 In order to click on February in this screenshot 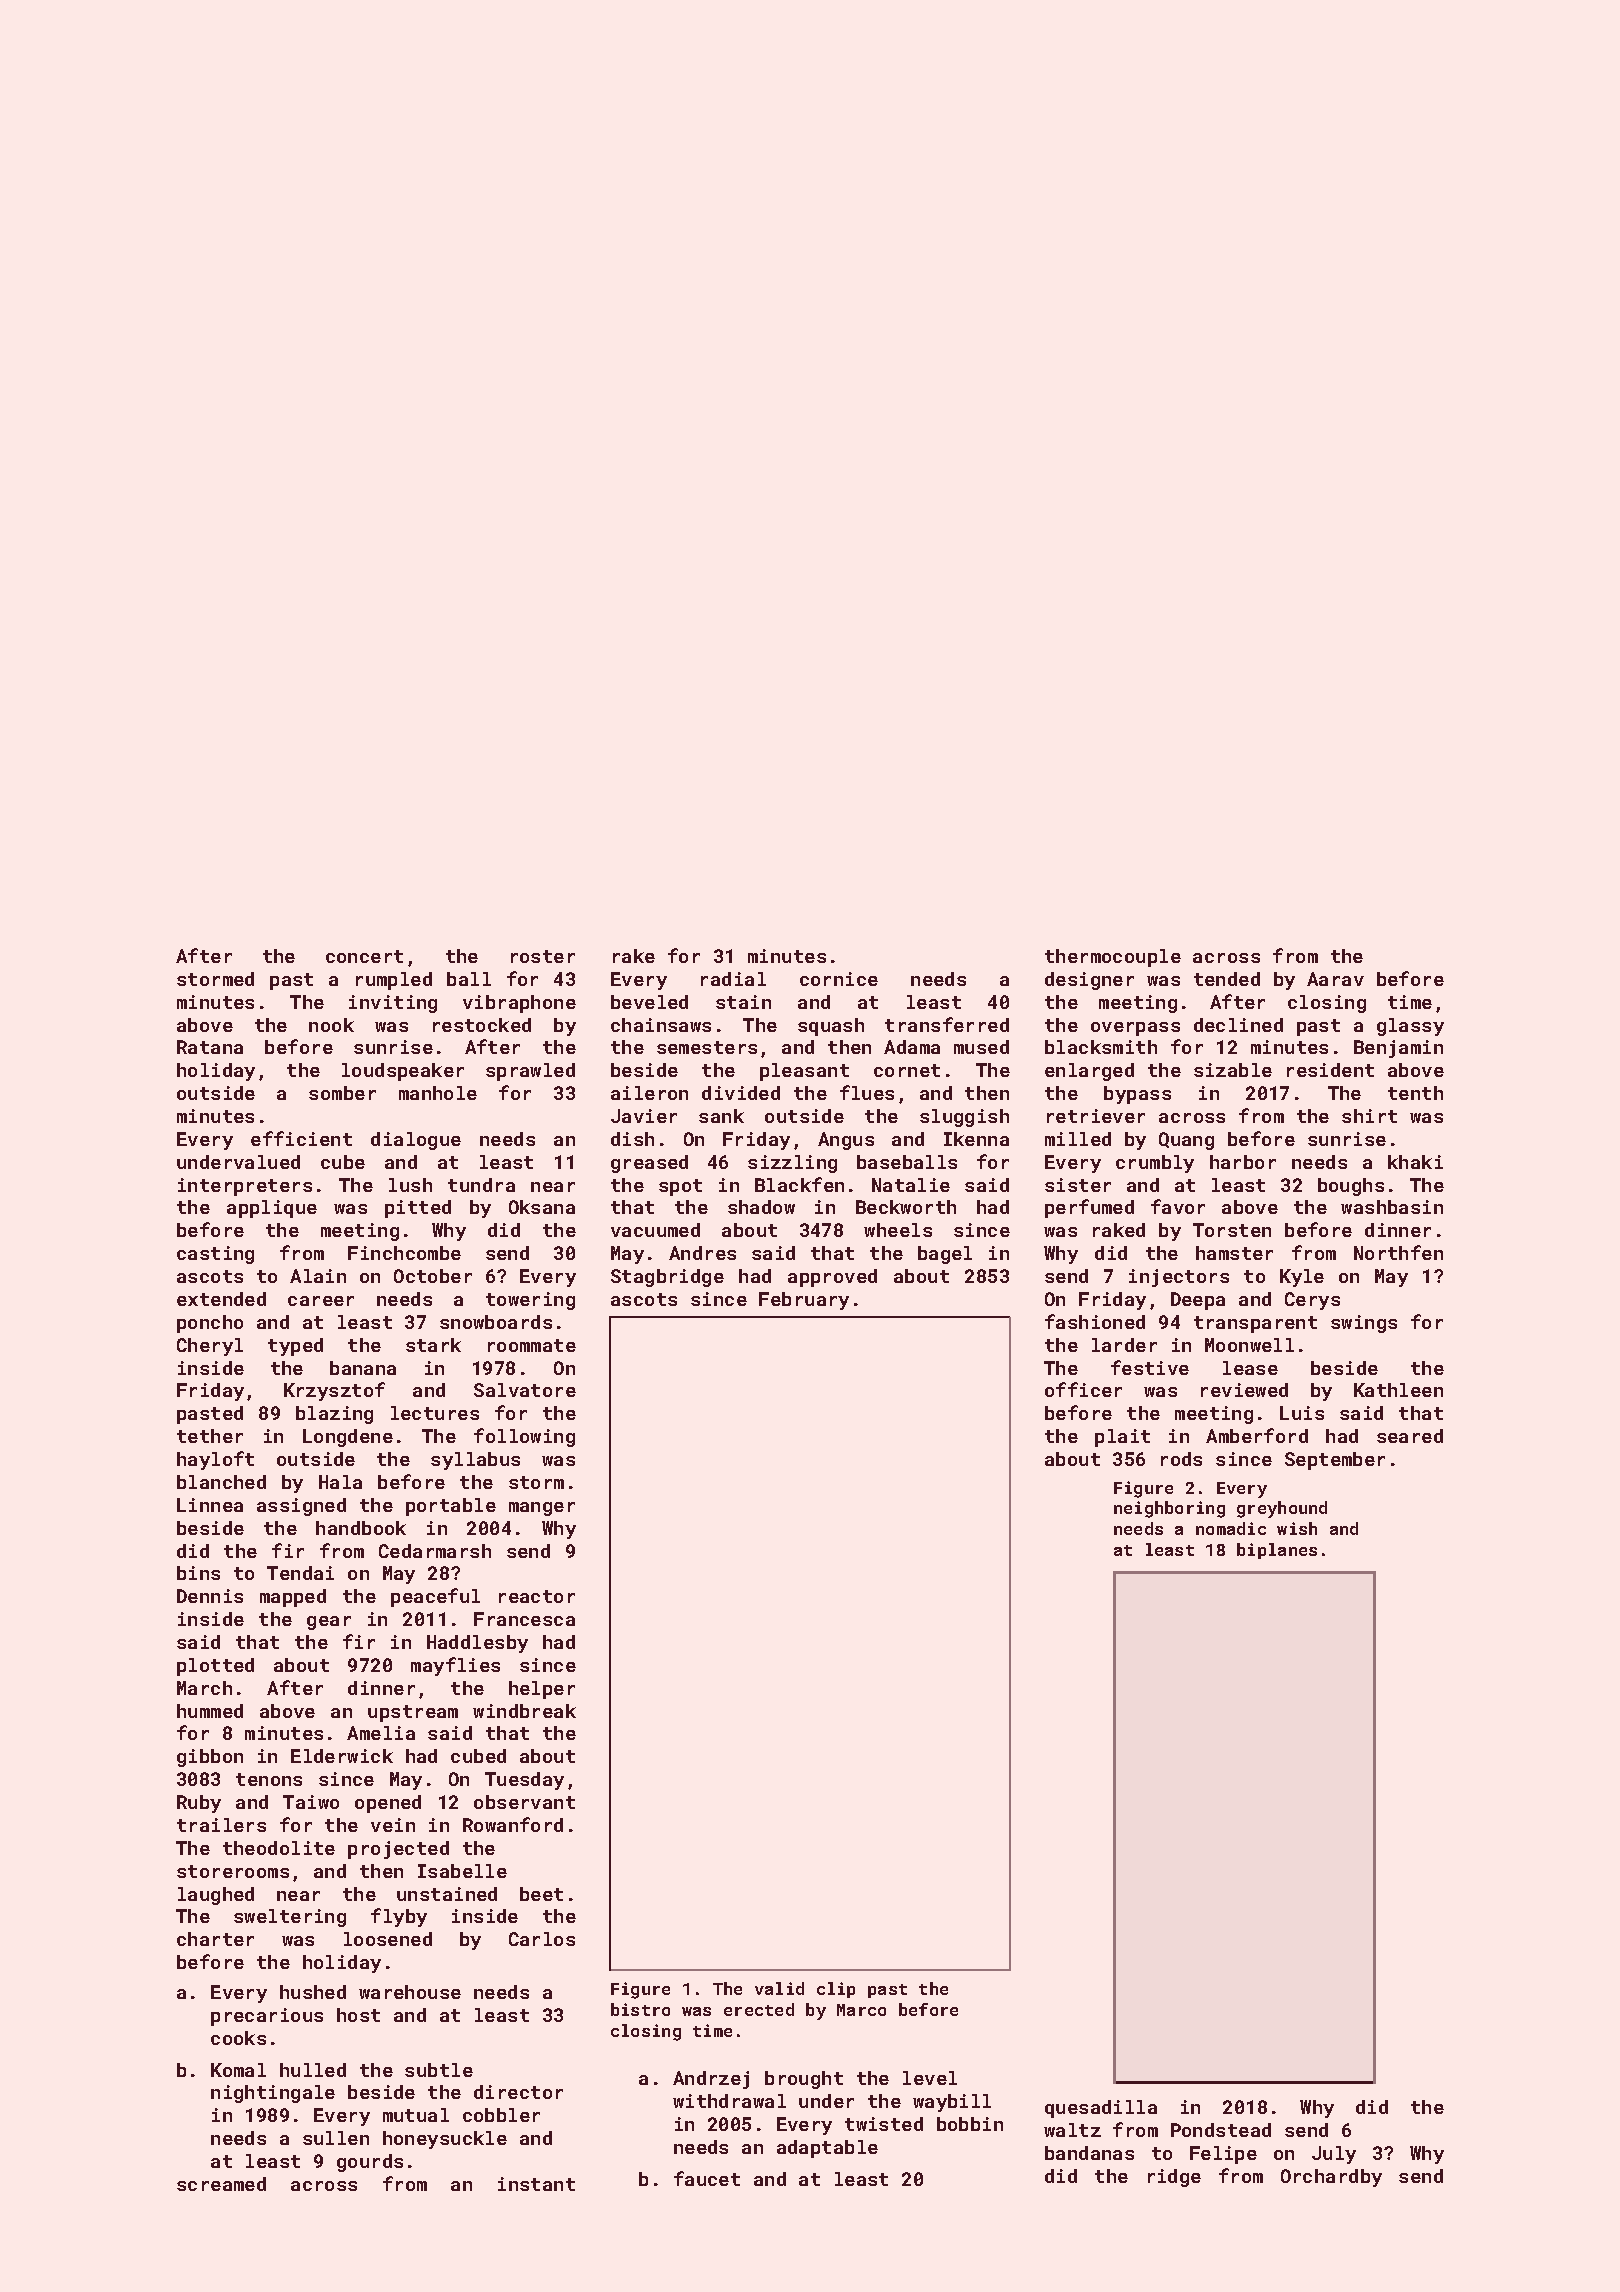, I will do `click(804, 1301)`.
